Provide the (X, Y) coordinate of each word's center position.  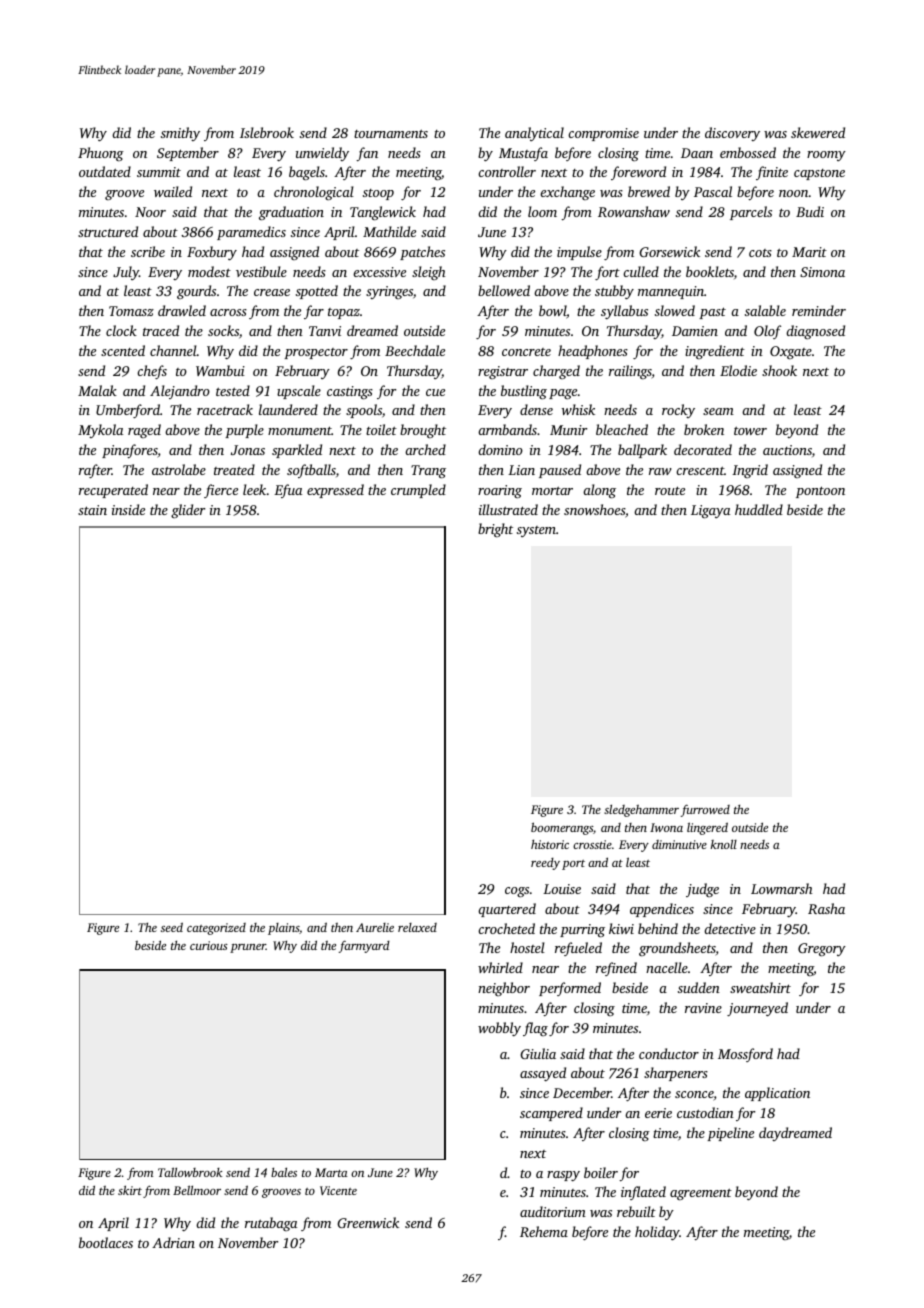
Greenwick (368, 1222)
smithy (180, 134)
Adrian (173, 1242)
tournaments (391, 133)
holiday (657, 1233)
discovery (732, 134)
